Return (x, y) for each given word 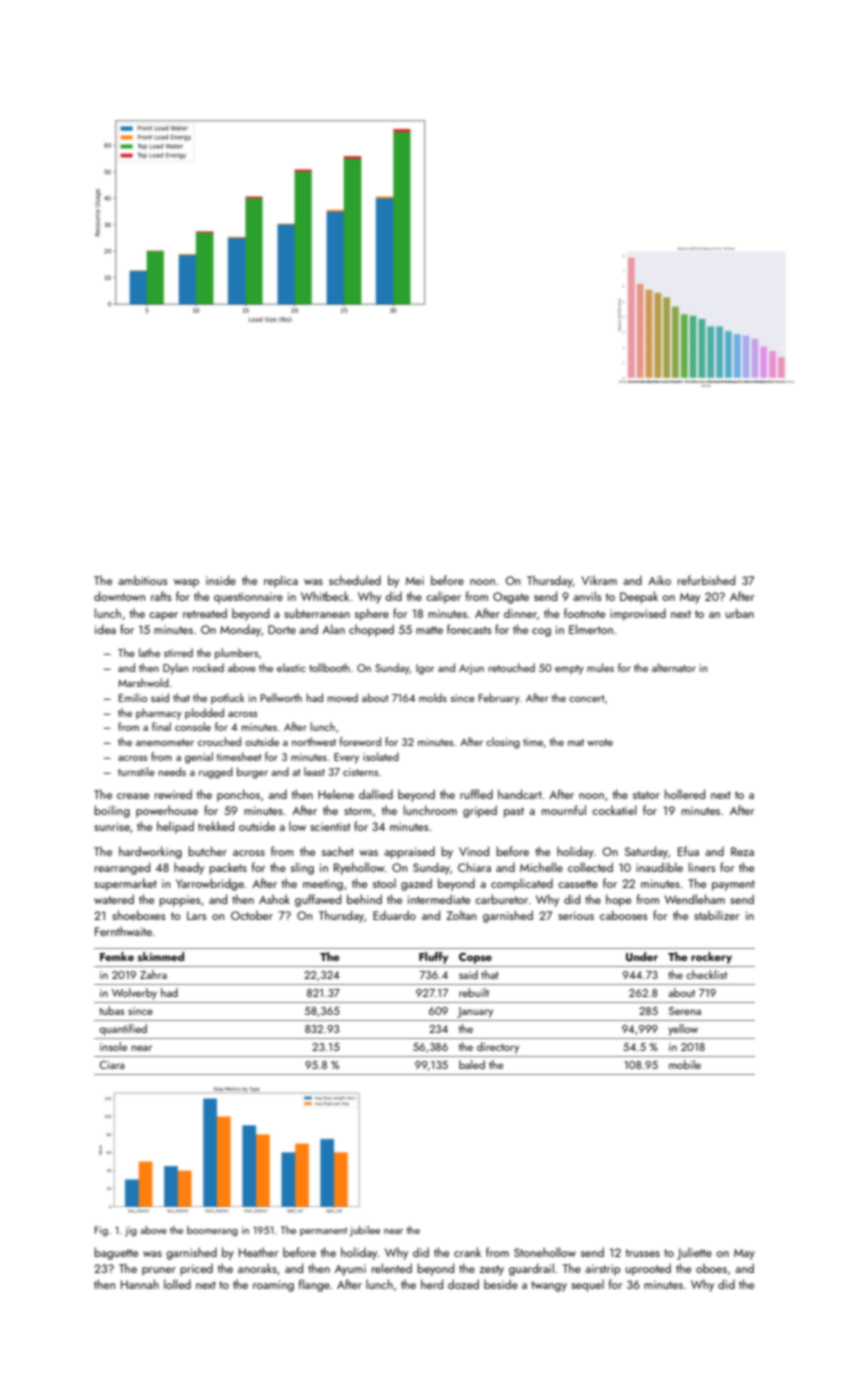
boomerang (212, 1231)
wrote (600, 742)
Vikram (599, 580)
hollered (685, 794)
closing (503, 743)
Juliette (694, 1253)
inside (221, 580)
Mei (415, 580)
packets (228, 868)
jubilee (365, 1231)
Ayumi (350, 1270)
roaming (273, 1286)
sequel (587, 1285)
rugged (216, 773)
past (514, 812)
